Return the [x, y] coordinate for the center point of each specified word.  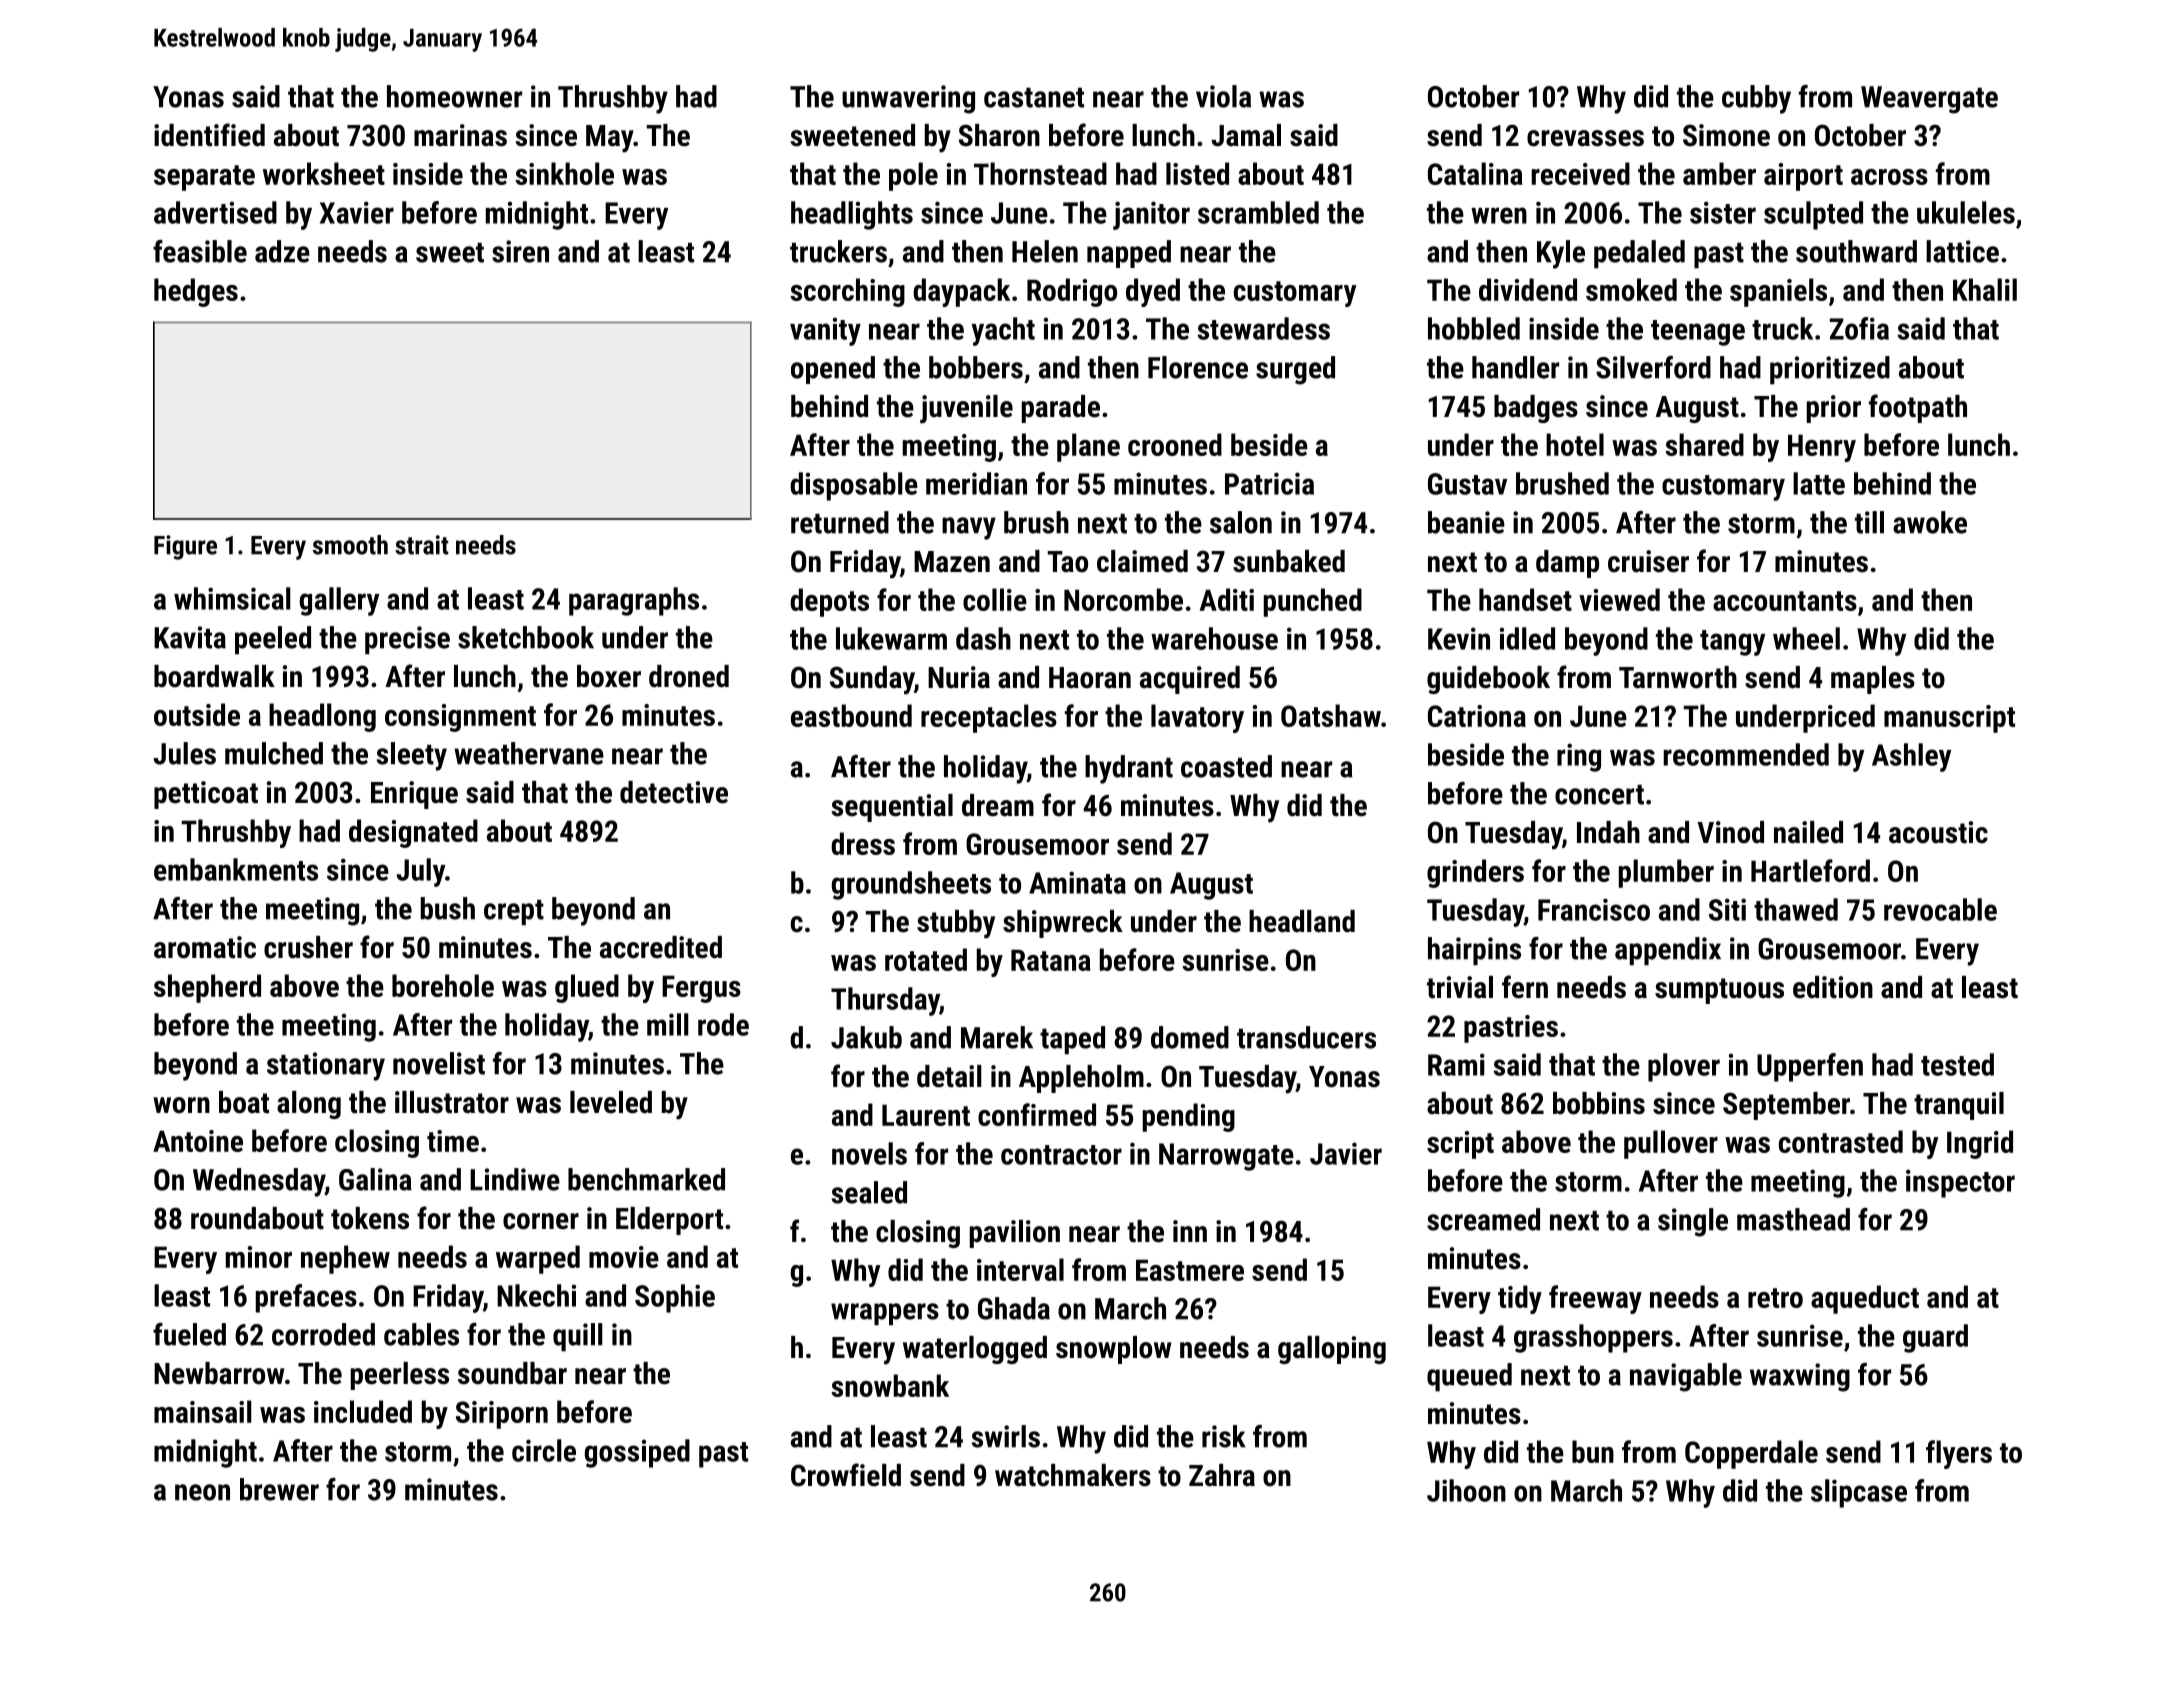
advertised [215, 212]
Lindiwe [515, 1179]
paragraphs [634, 601]
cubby [1756, 99]
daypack [961, 292]
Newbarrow [219, 1373]
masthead [1793, 1219]
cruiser [1648, 561]
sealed [869, 1192]
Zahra [1222, 1475]
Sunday [872, 680]
